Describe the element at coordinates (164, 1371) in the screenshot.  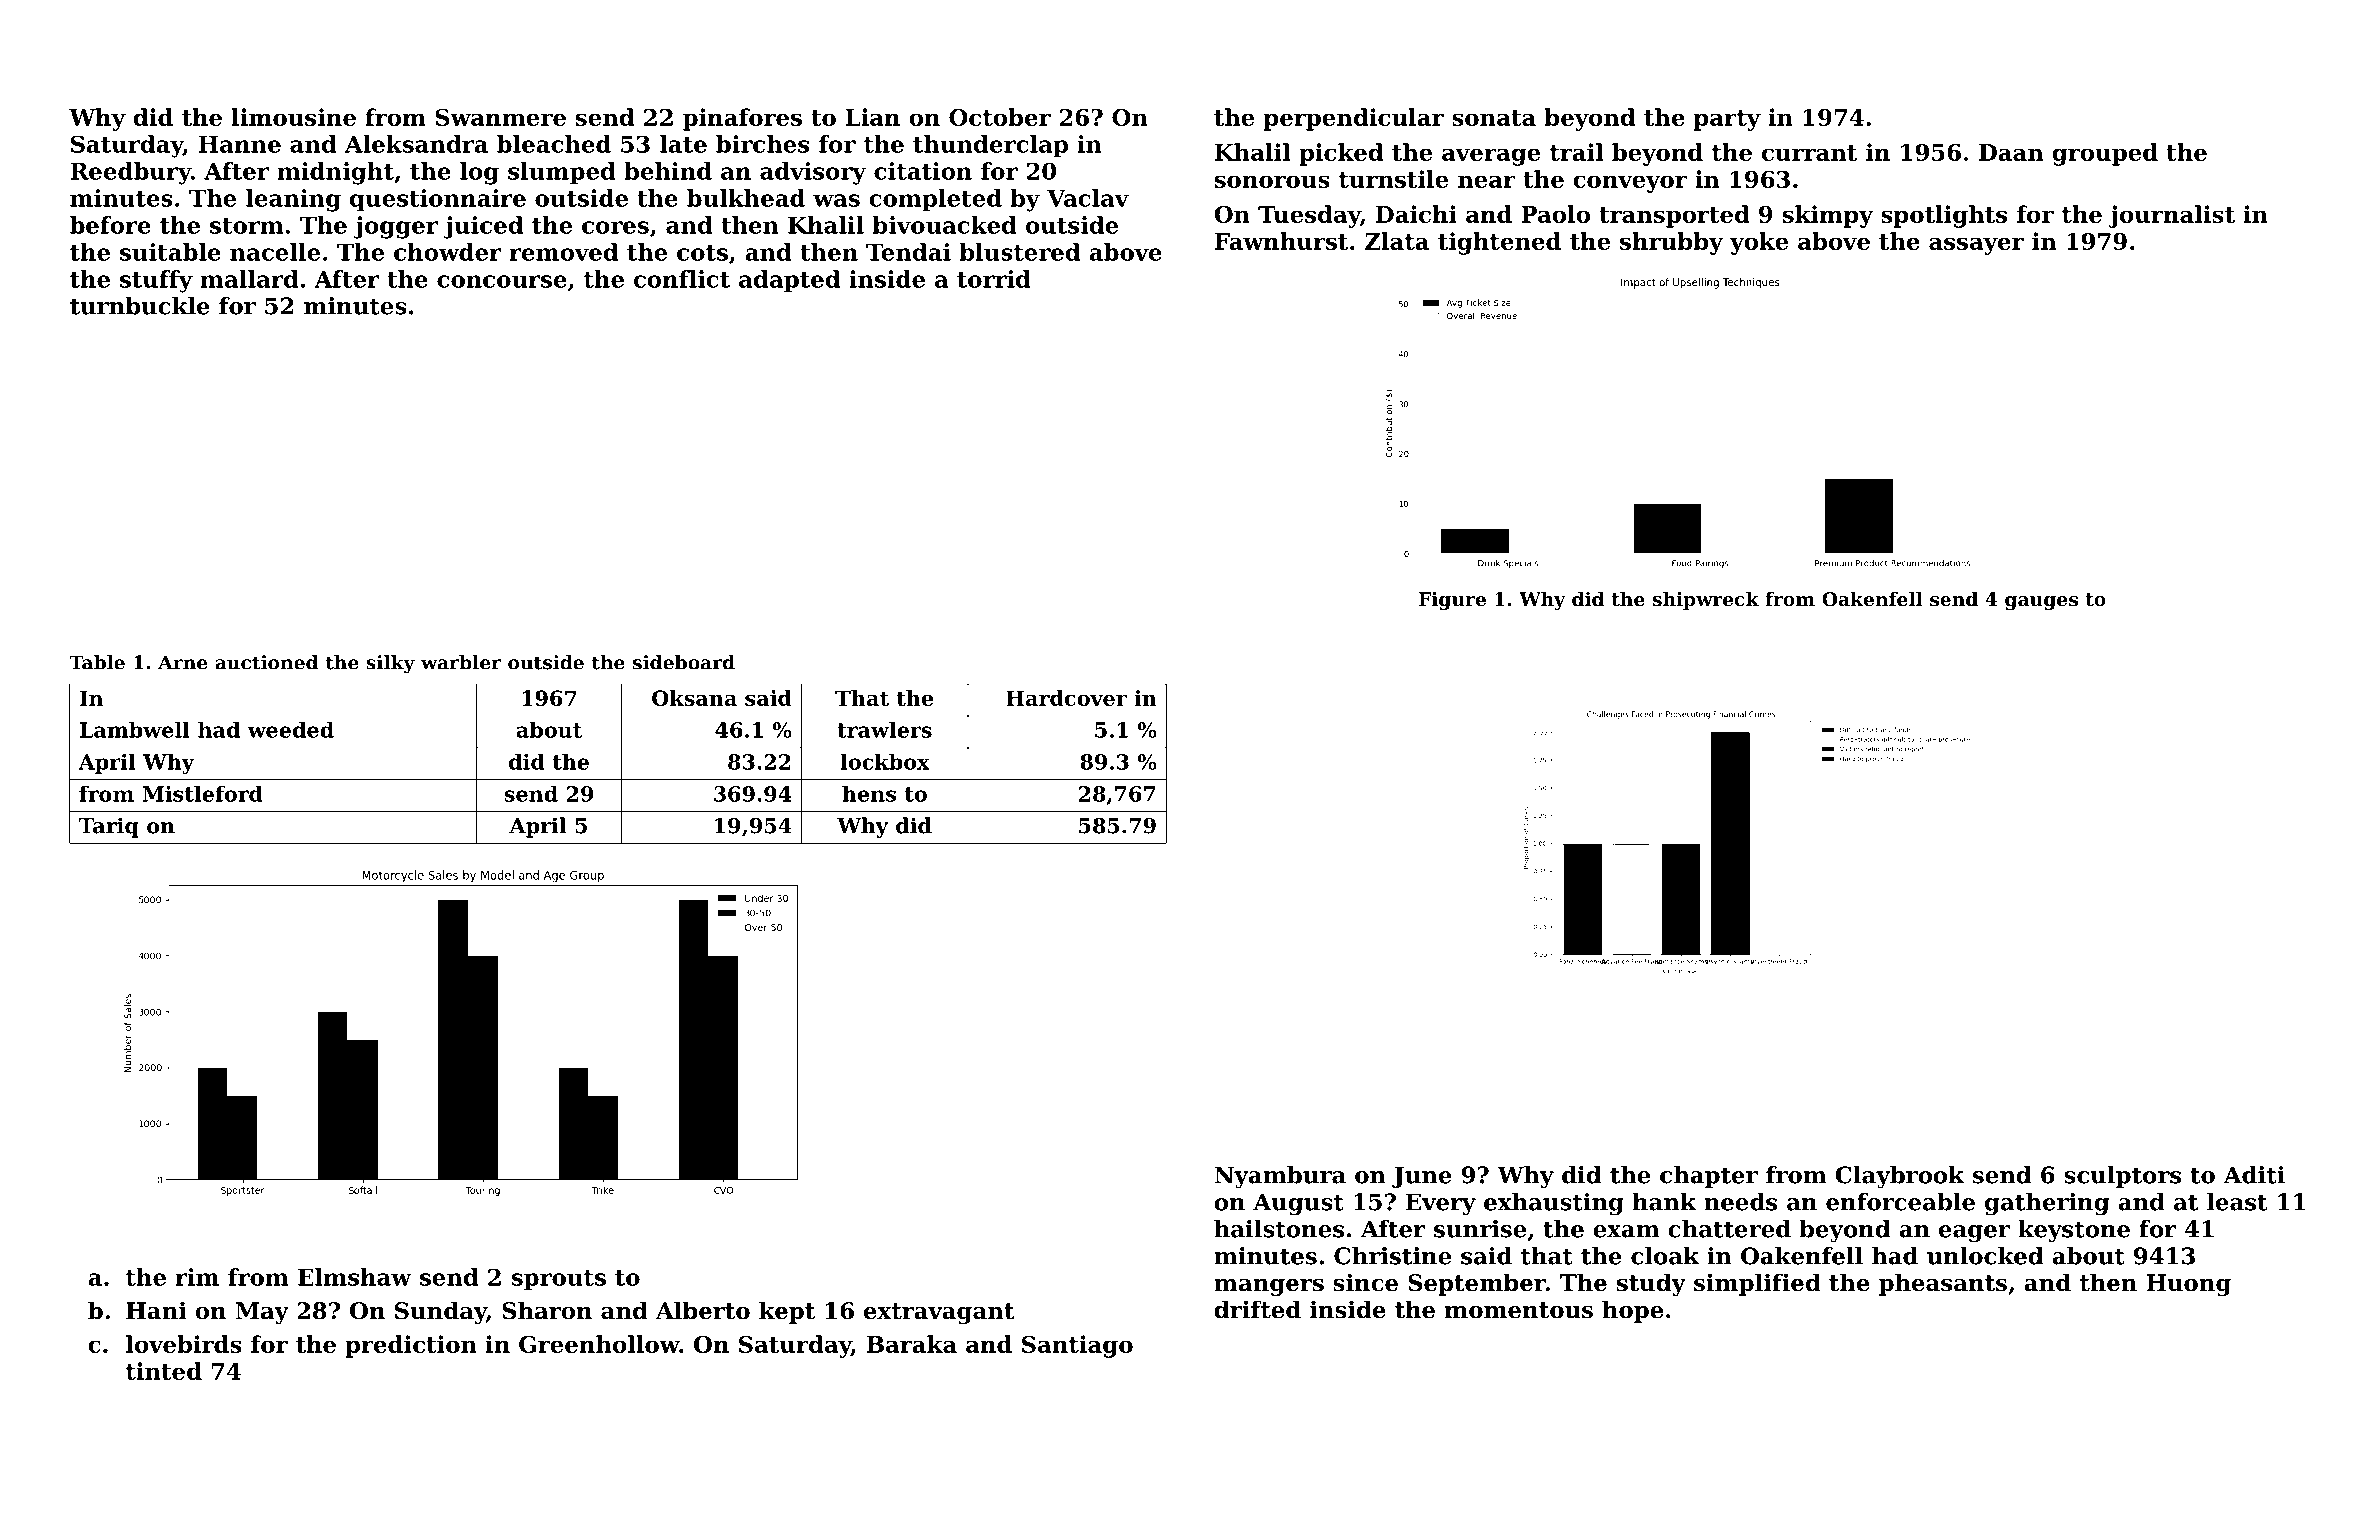
I see `tinted` at that location.
